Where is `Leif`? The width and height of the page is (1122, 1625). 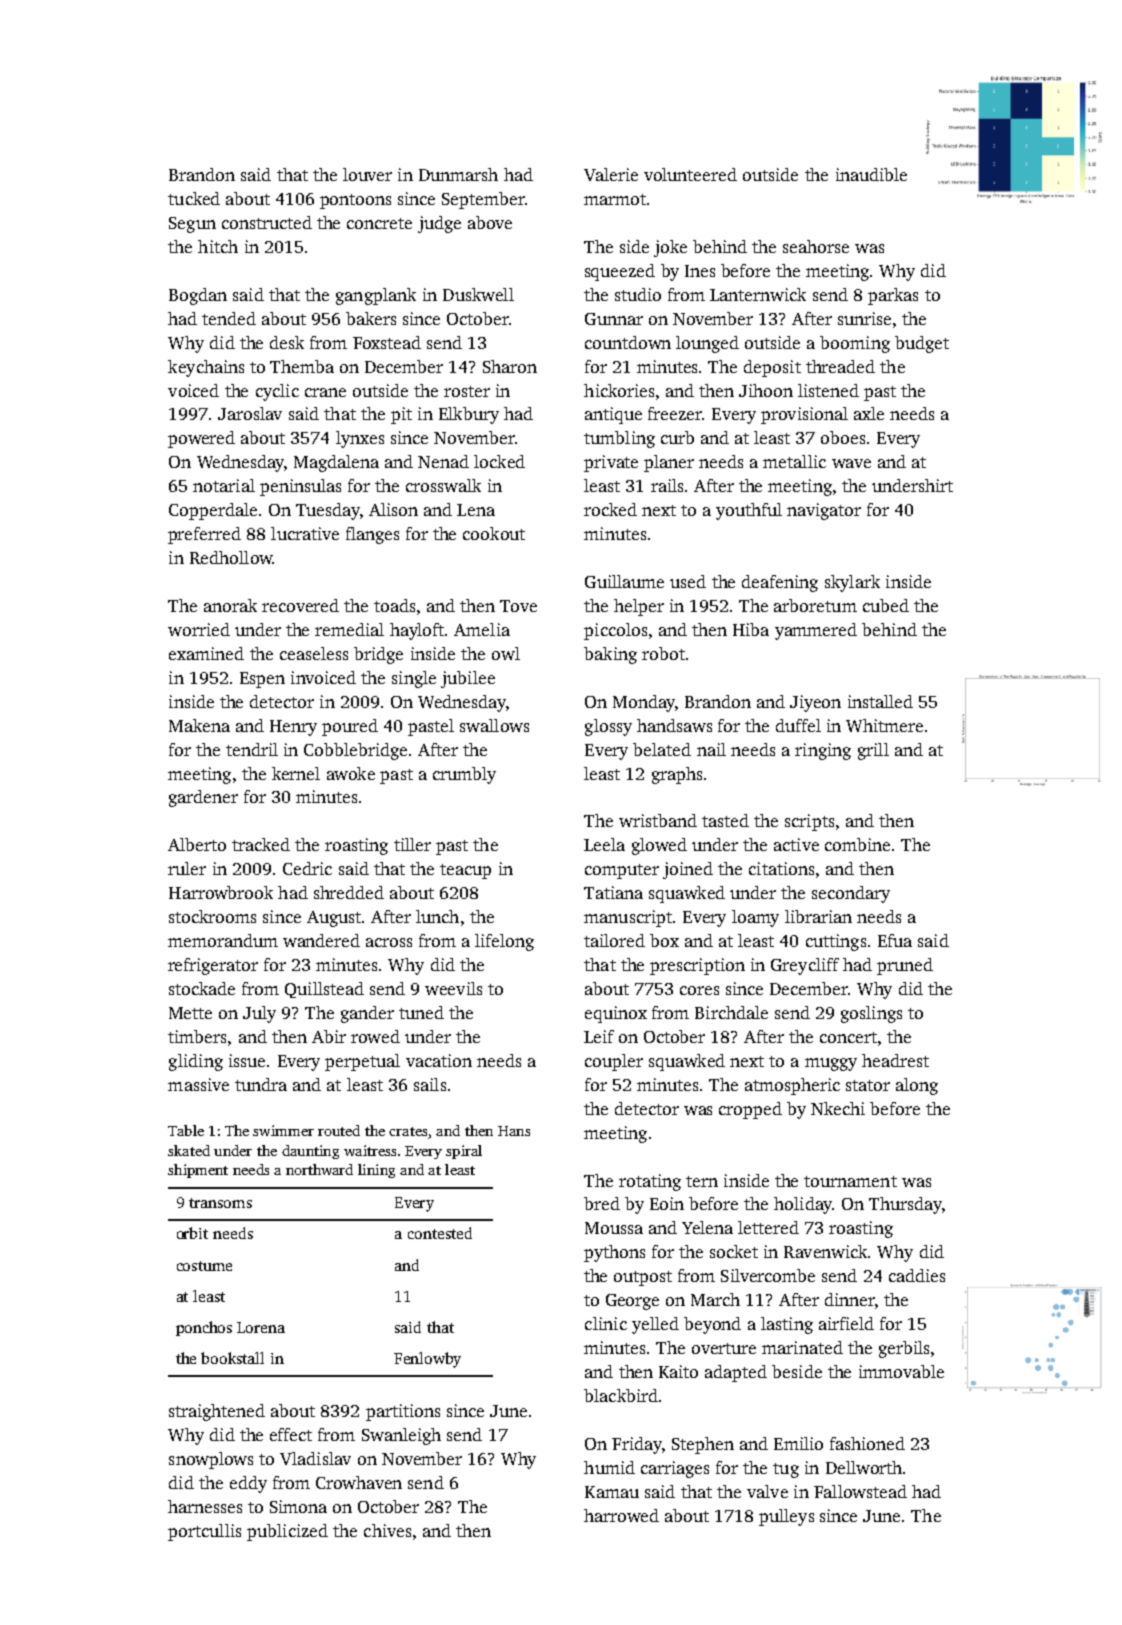 Leif is located at coordinates (599, 1036).
